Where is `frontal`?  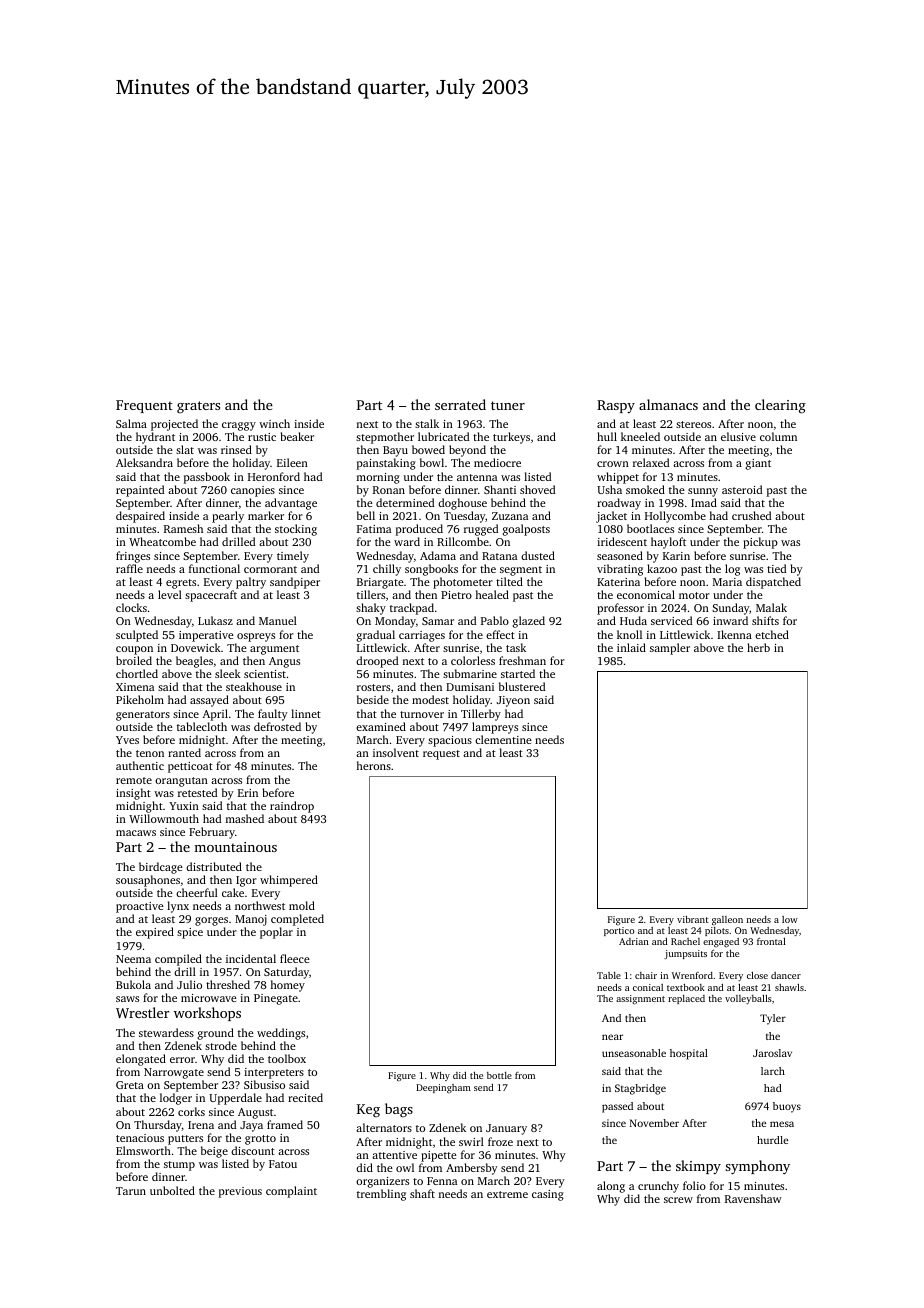
frontal is located at coordinates (771, 941).
